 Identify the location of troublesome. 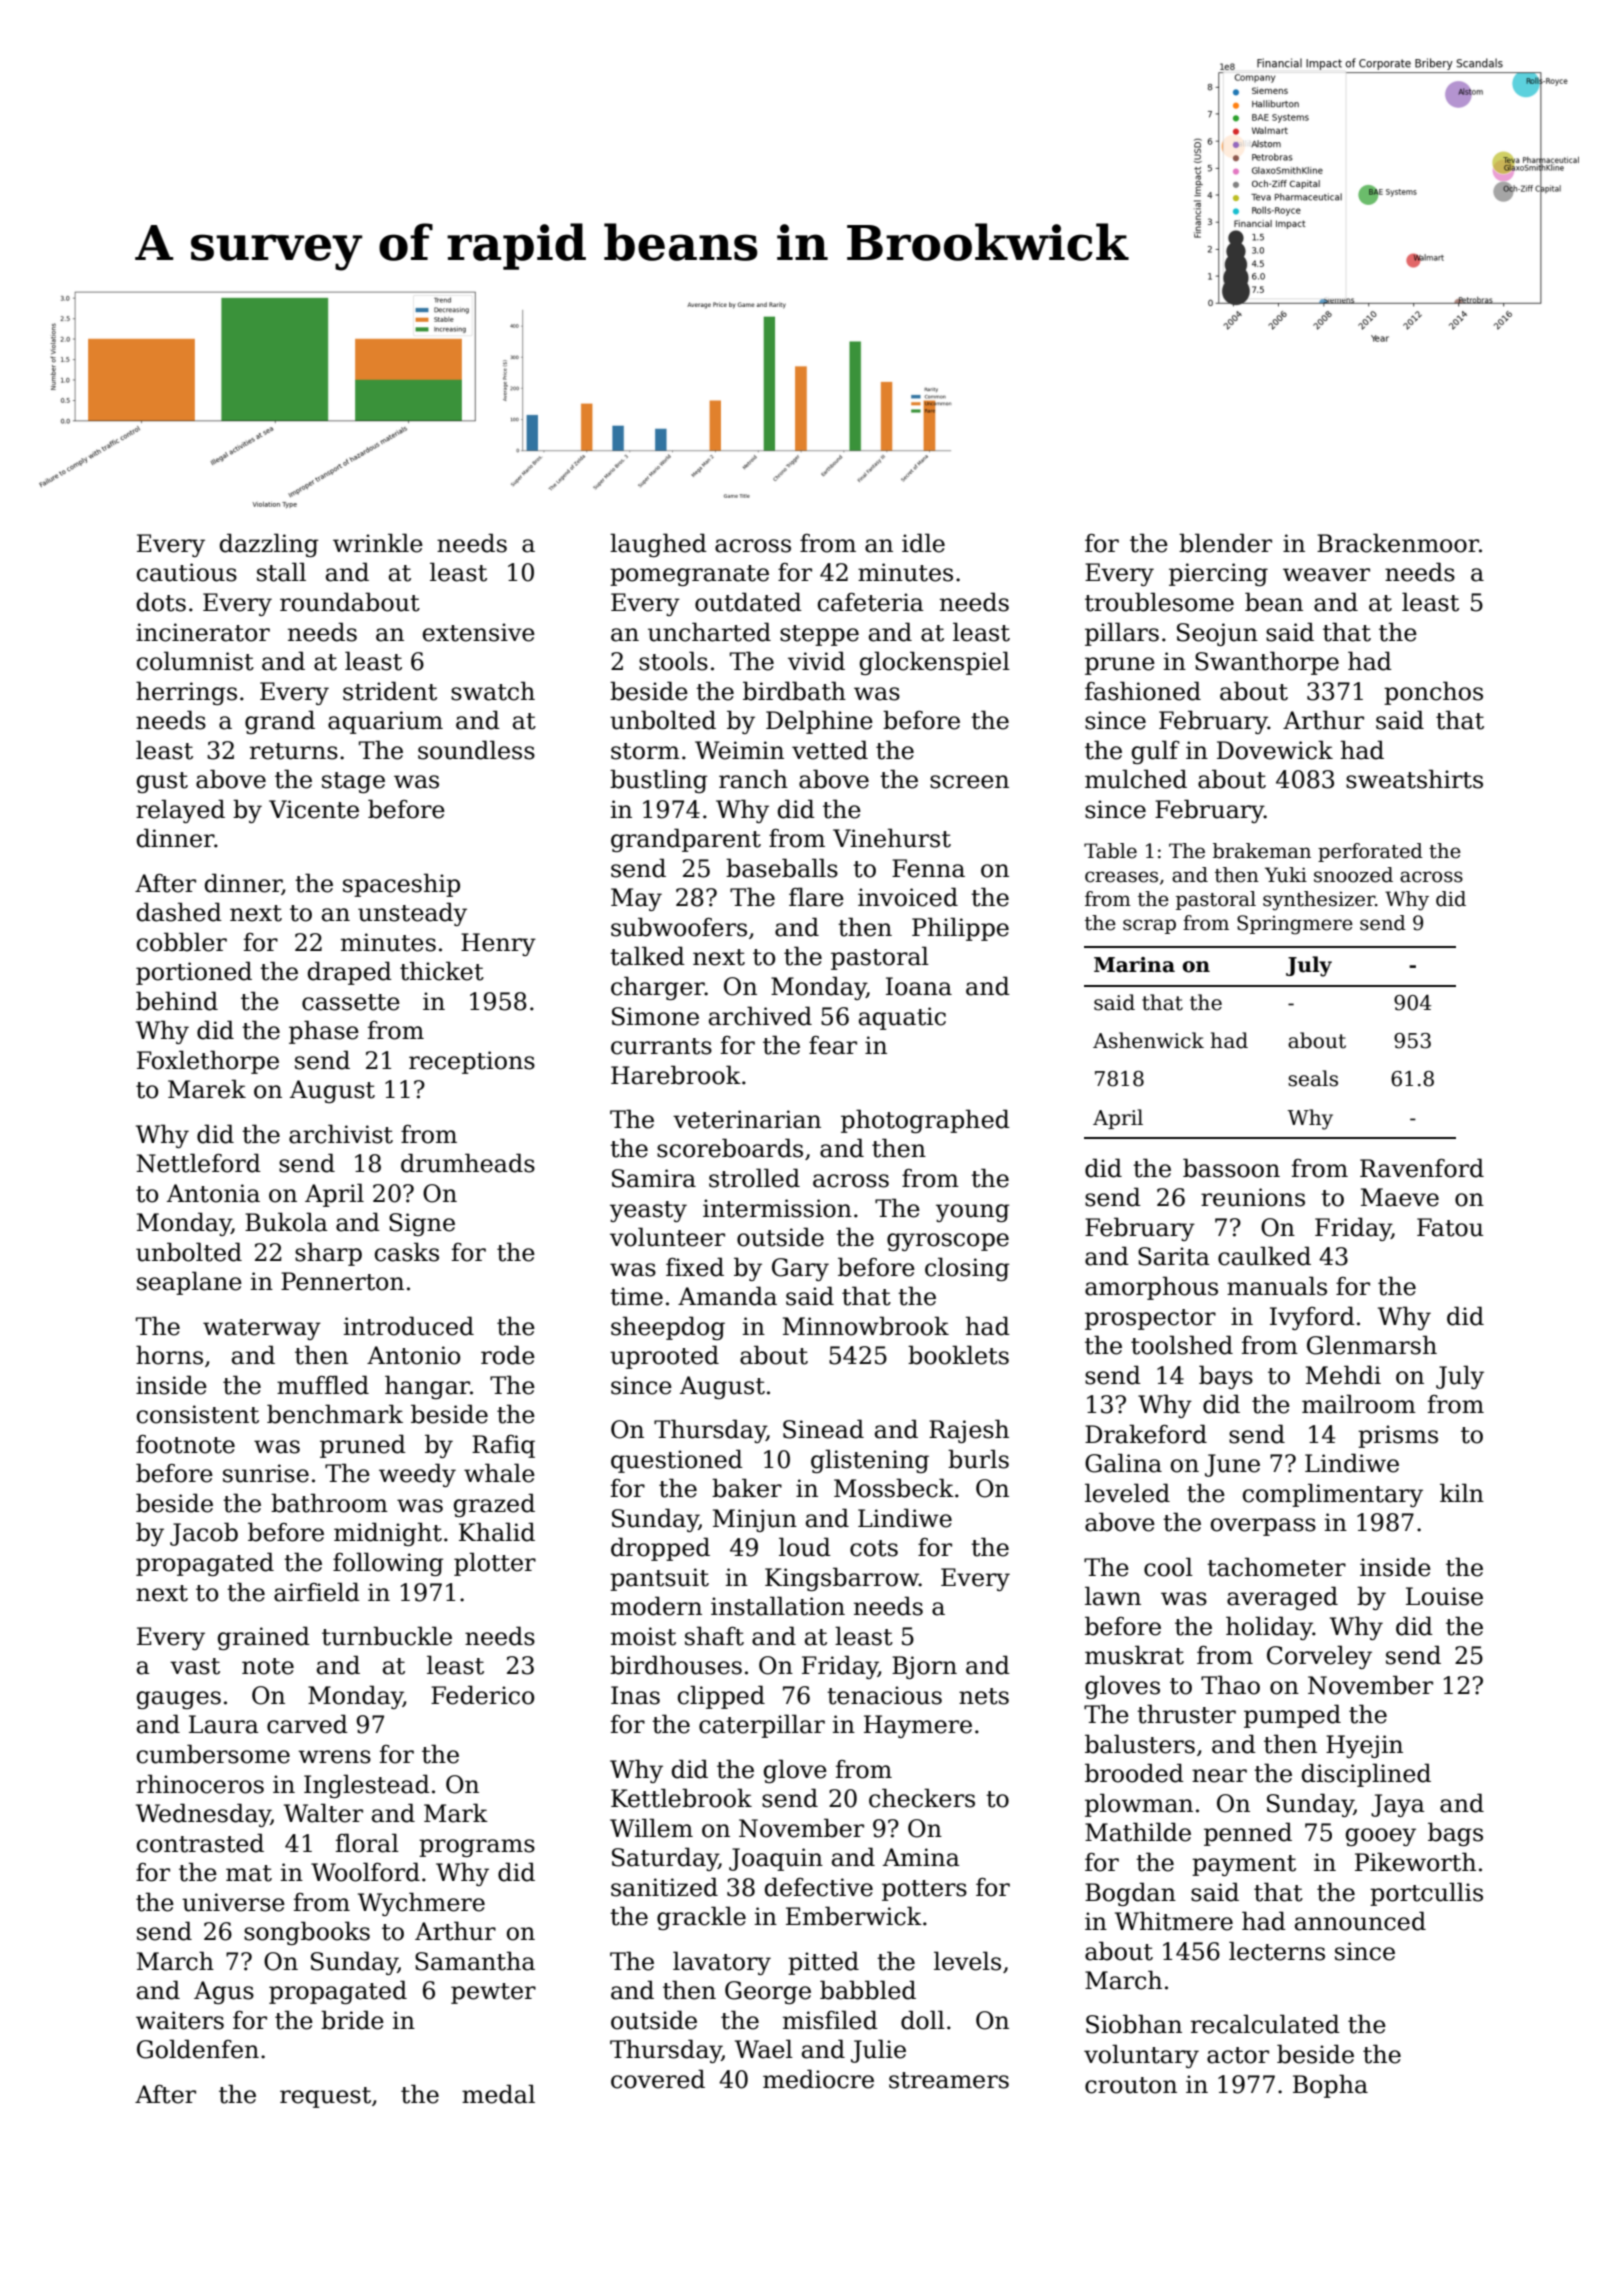
(1159, 602).
